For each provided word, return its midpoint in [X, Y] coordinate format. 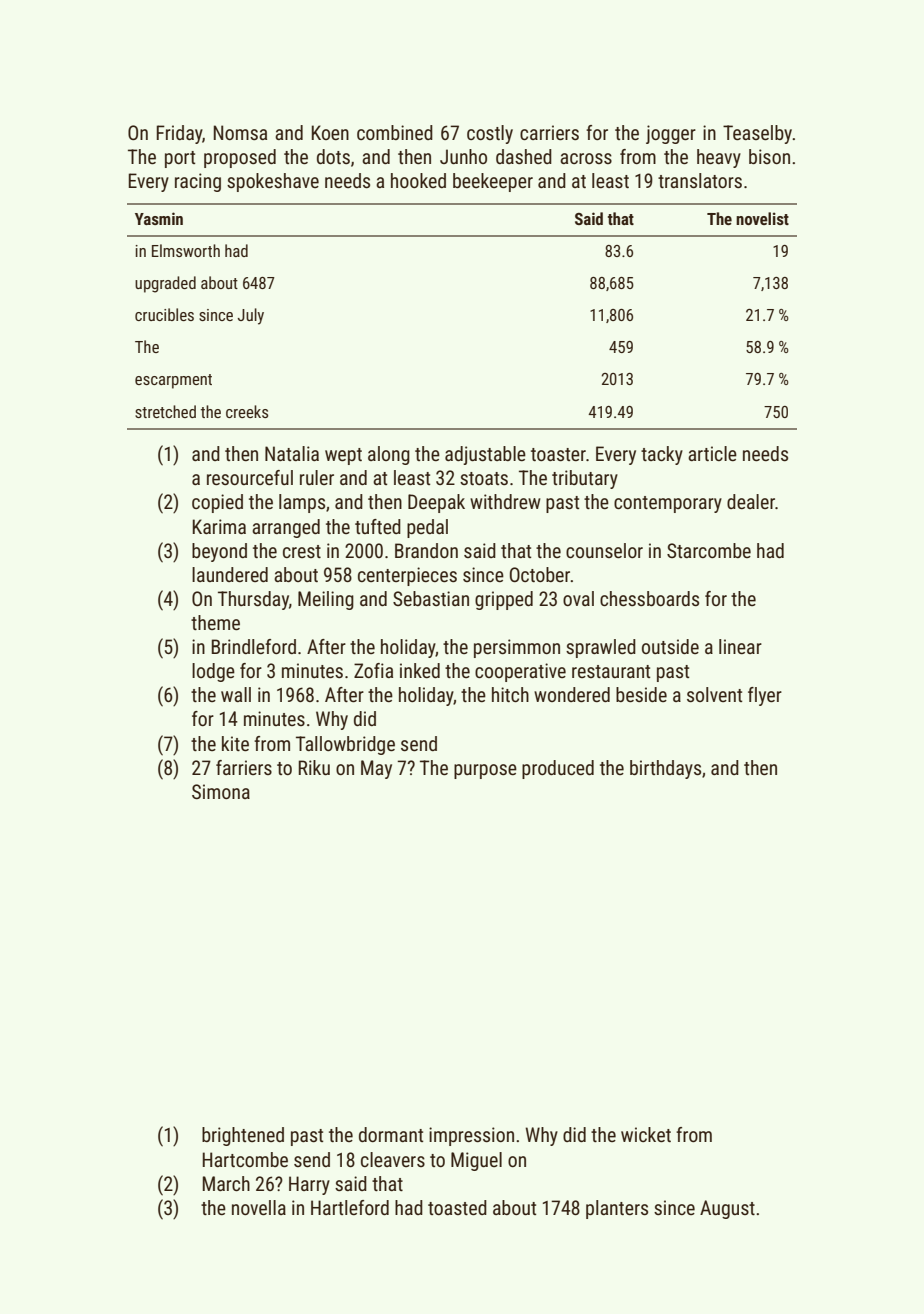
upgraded [165, 284]
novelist [762, 218]
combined [395, 132]
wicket [646, 1134]
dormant [391, 1134]
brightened [243, 1136]
